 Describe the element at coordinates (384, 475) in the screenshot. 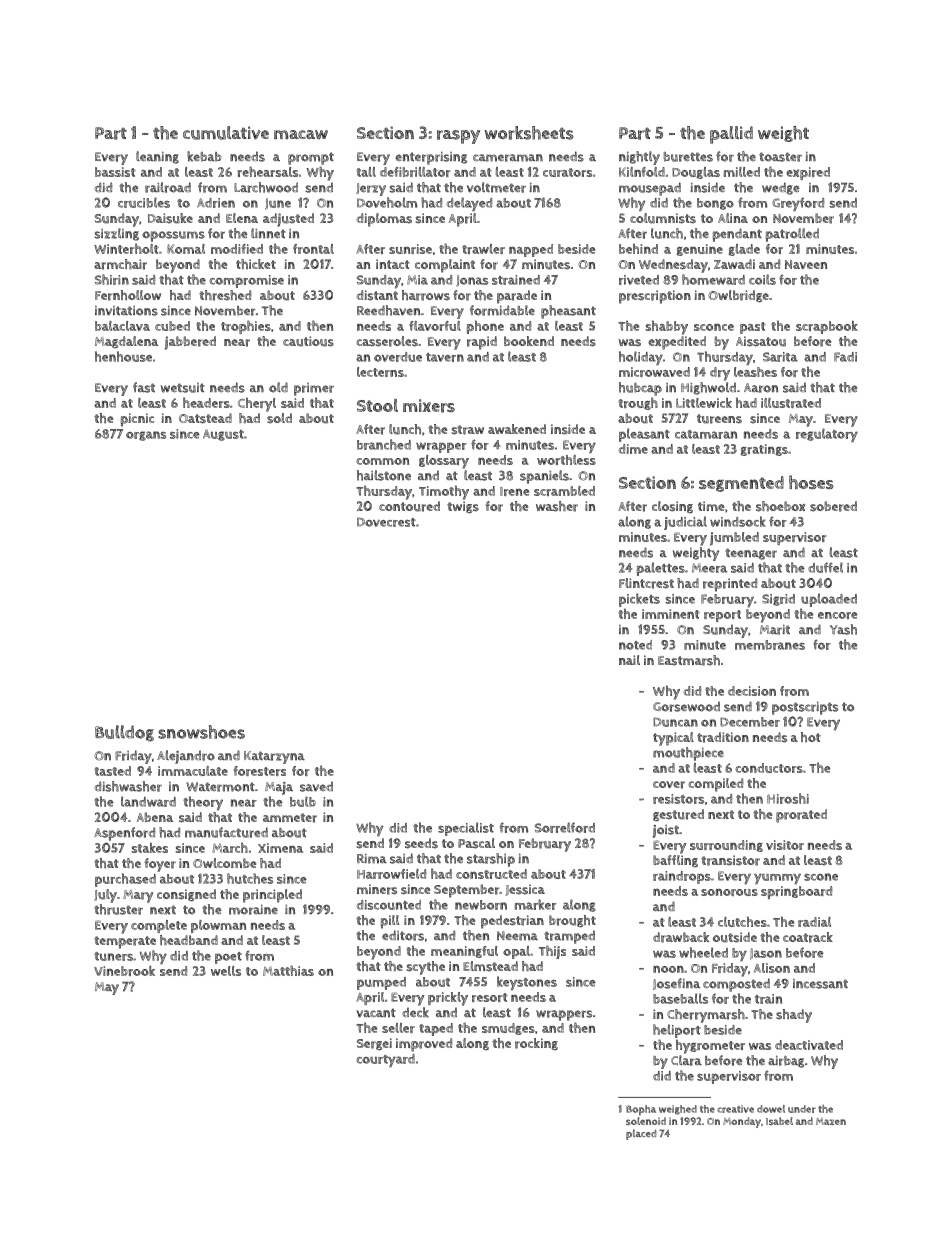

I see `hailstone` at that location.
